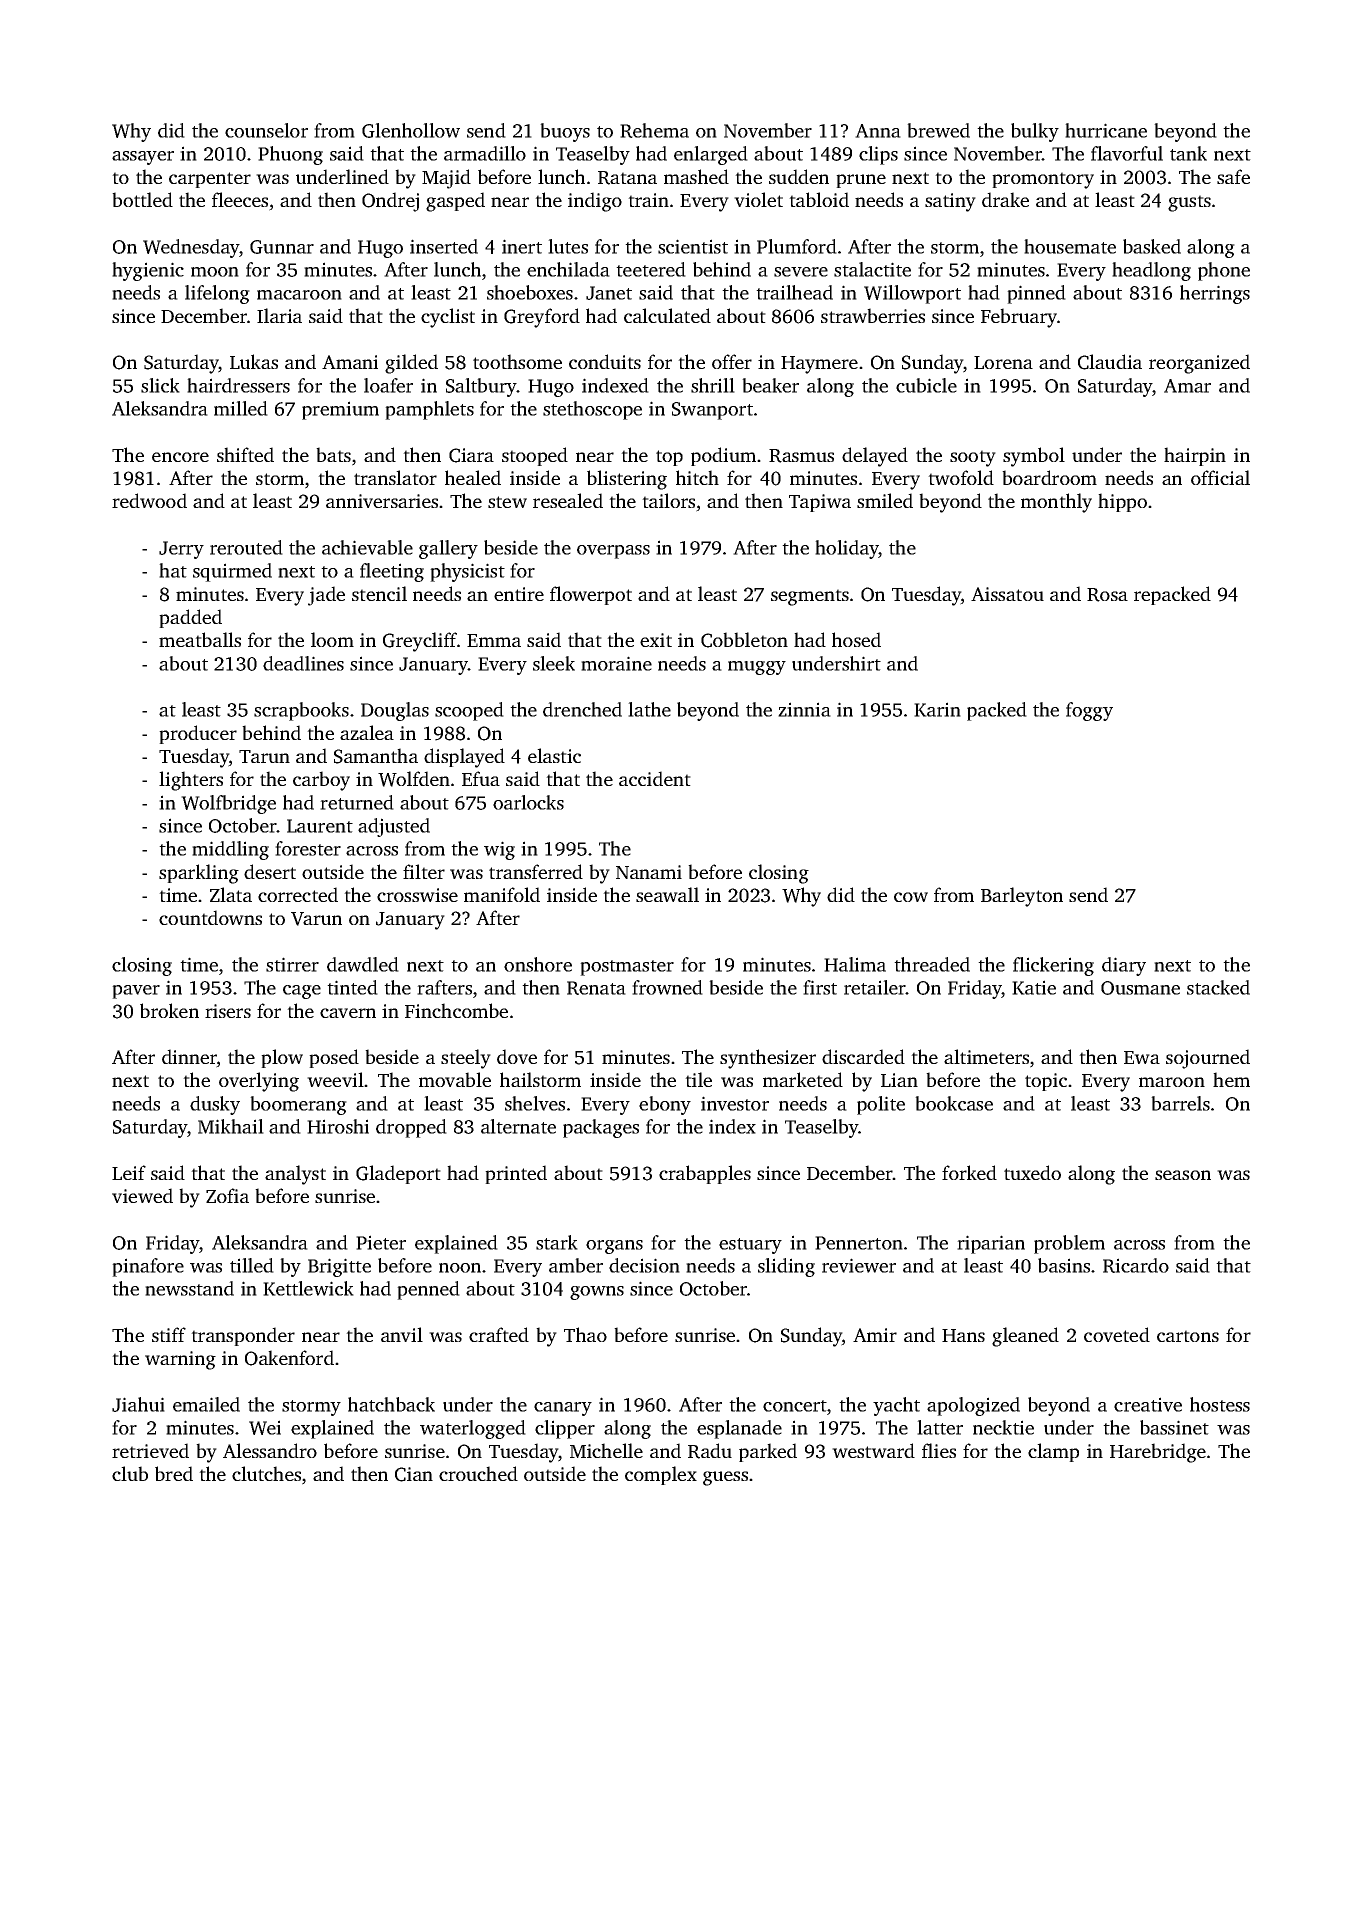 The width and height of the image is (1363, 1928). I want to click on frowned, so click(667, 987).
